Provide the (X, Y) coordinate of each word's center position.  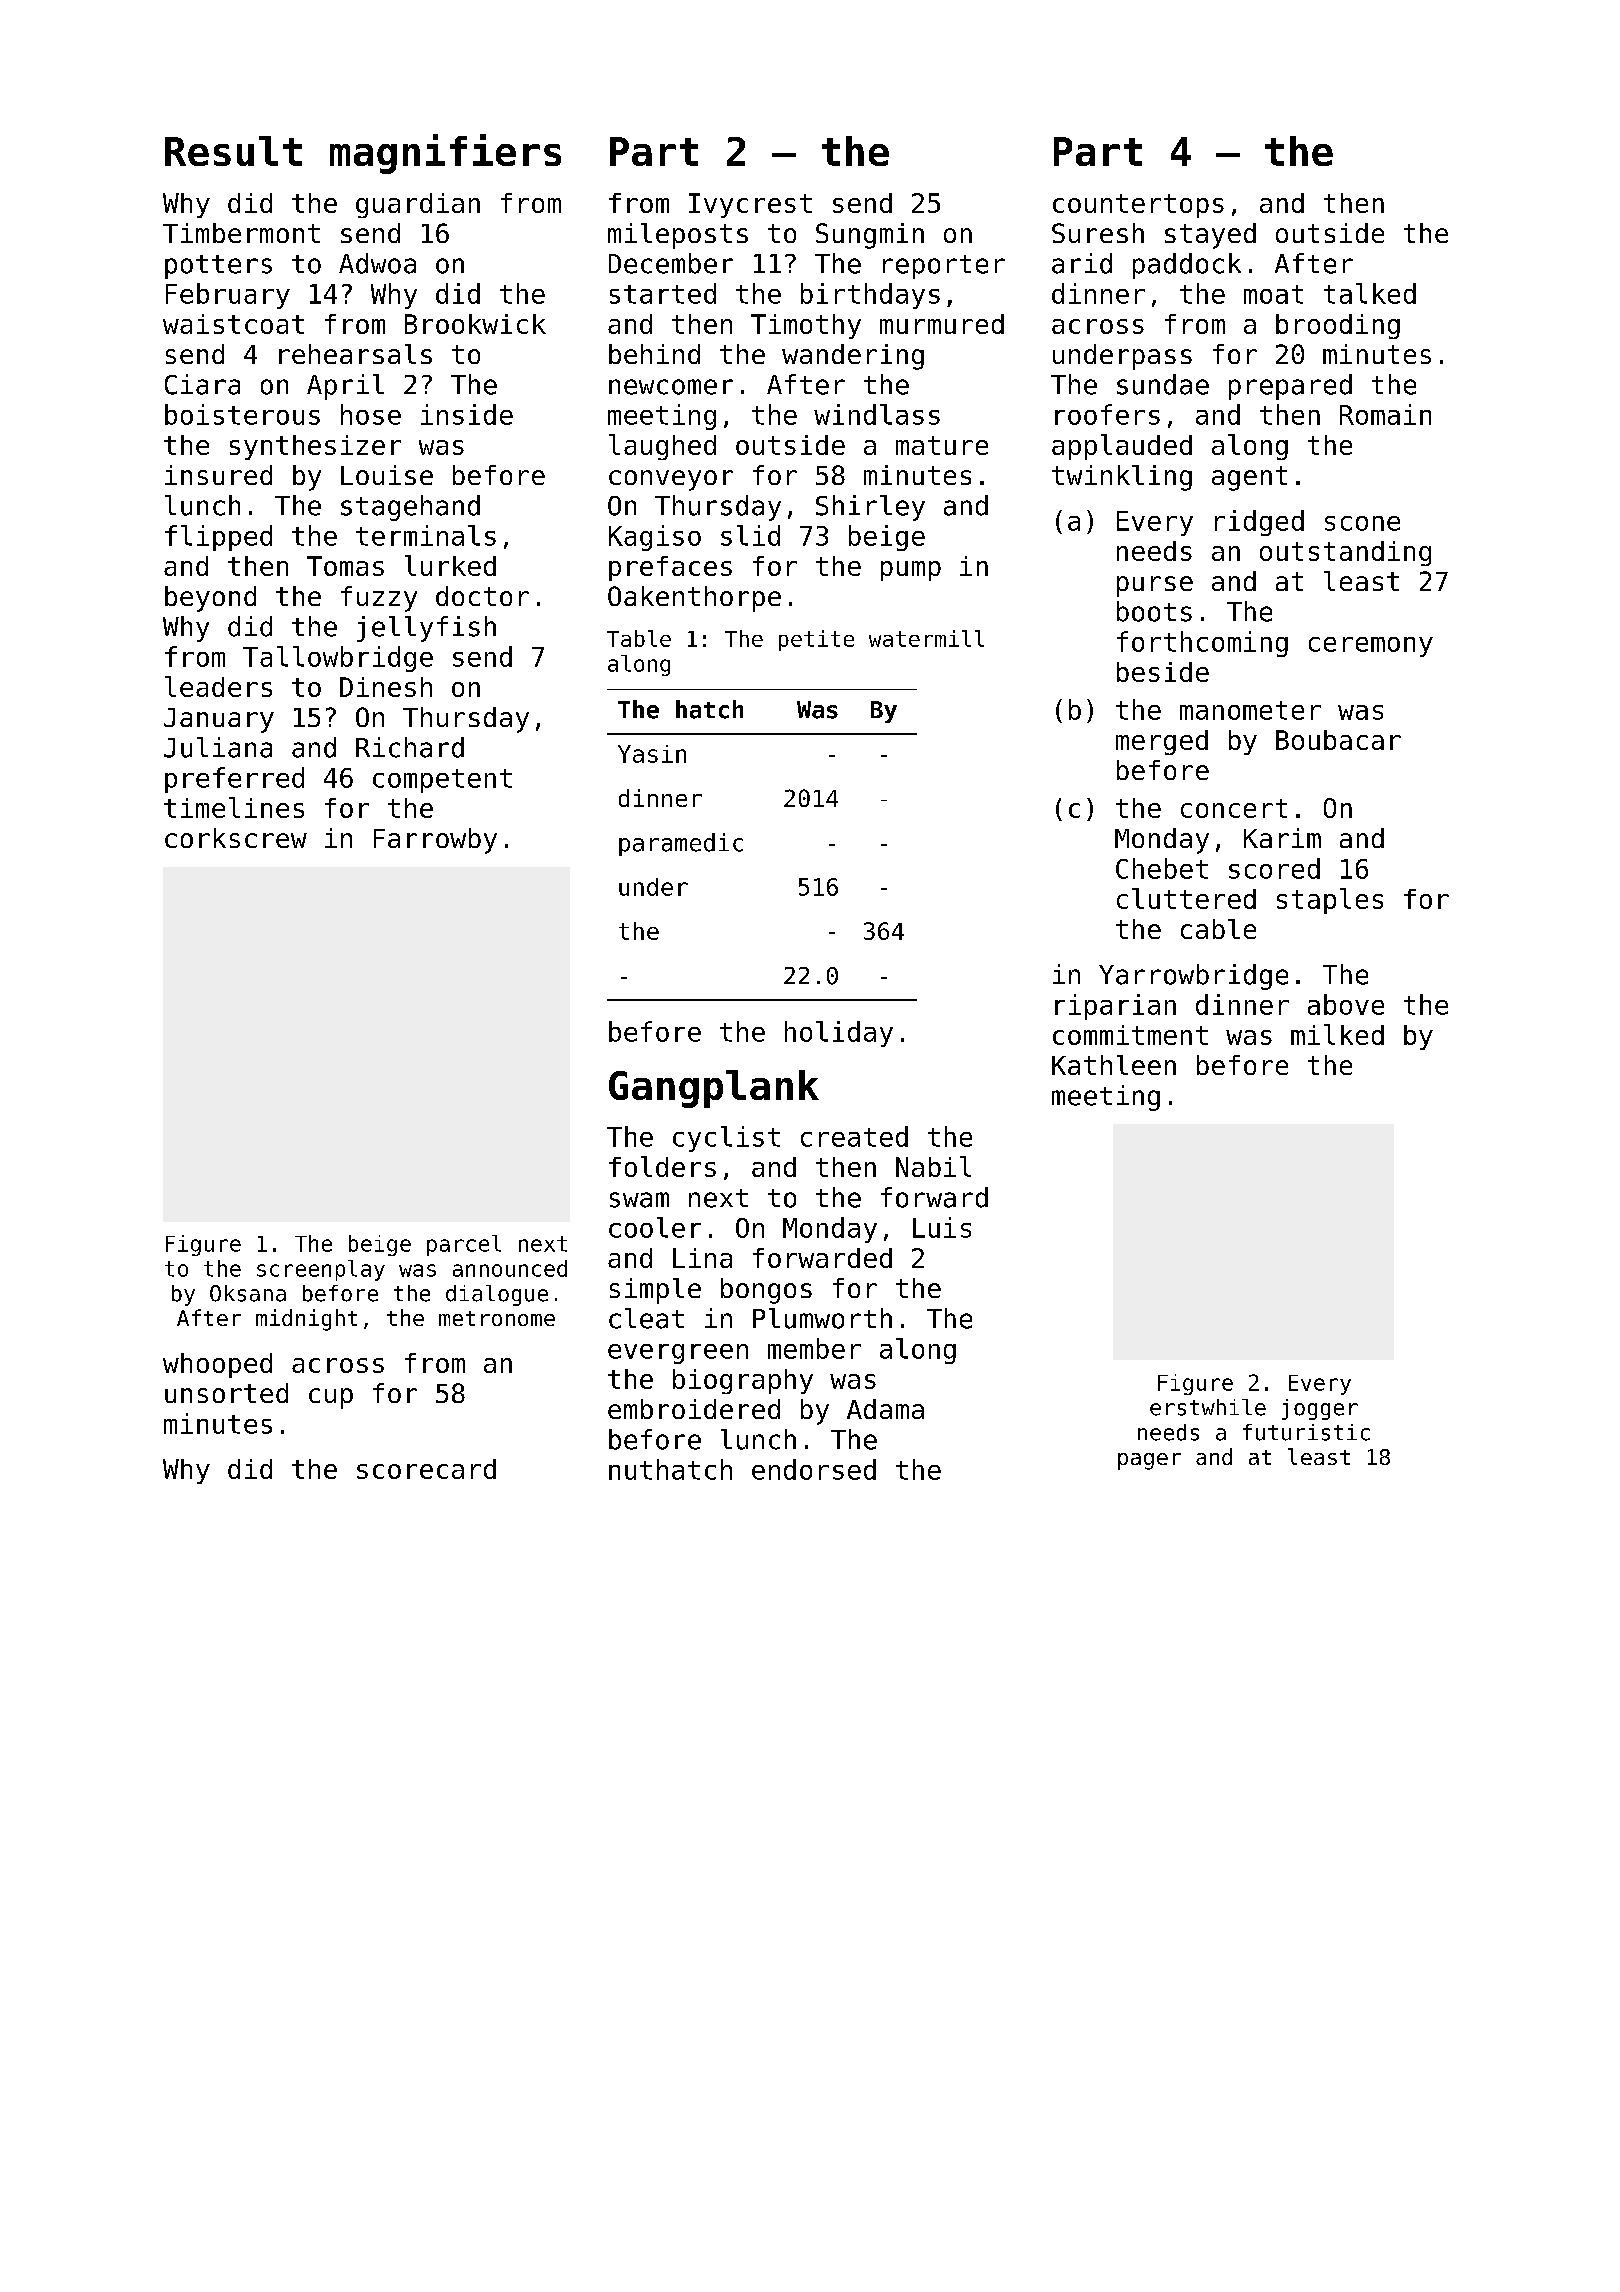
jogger (1320, 1409)
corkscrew (236, 838)
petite (816, 640)
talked (1370, 293)
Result (233, 151)
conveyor (671, 480)
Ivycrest (750, 205)
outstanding (1345, 553)
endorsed (814, 1469)
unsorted (226, 1393)
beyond (210, 599)
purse (1155, 586)
